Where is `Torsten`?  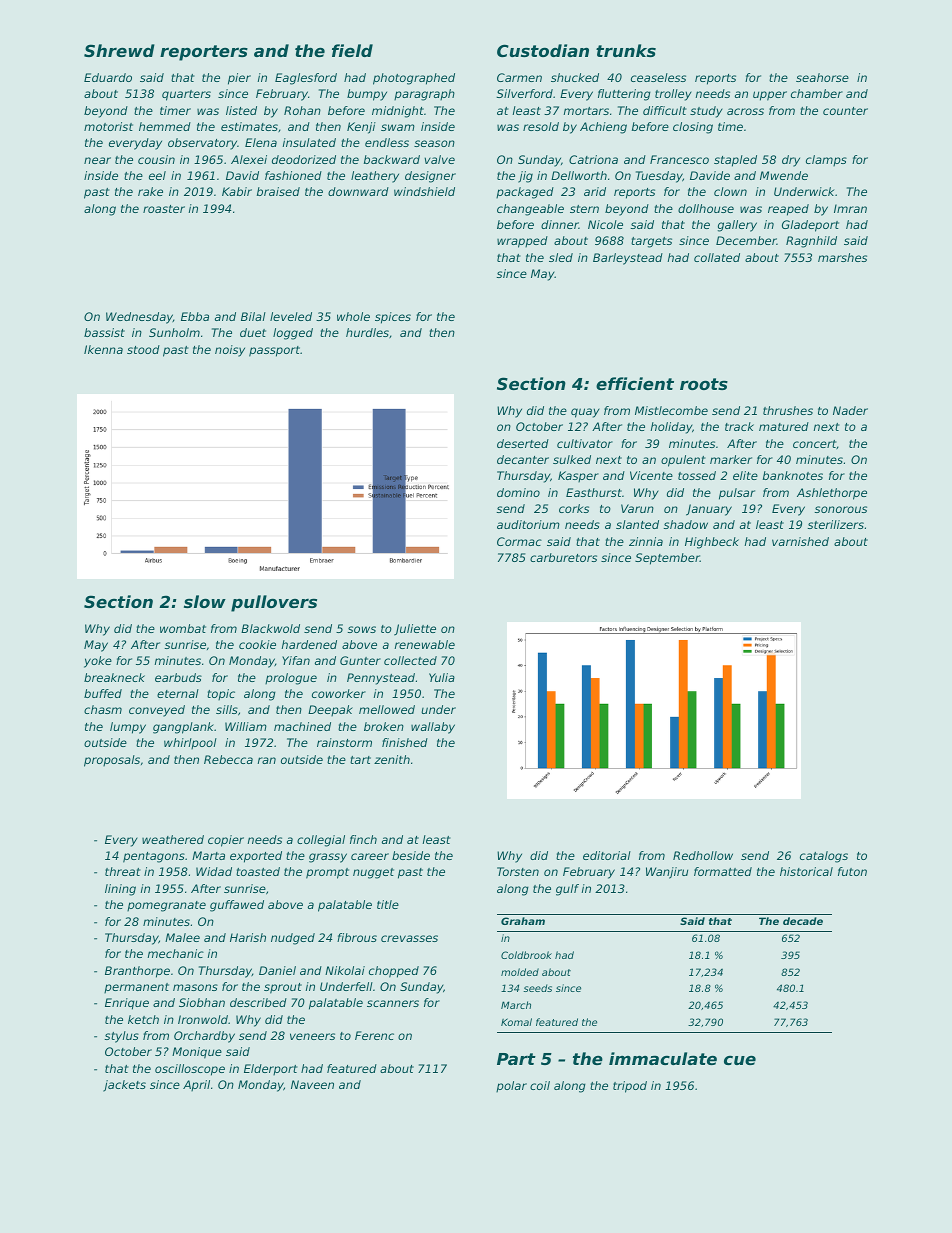 Torsten is located at coordinates (518, 871).
